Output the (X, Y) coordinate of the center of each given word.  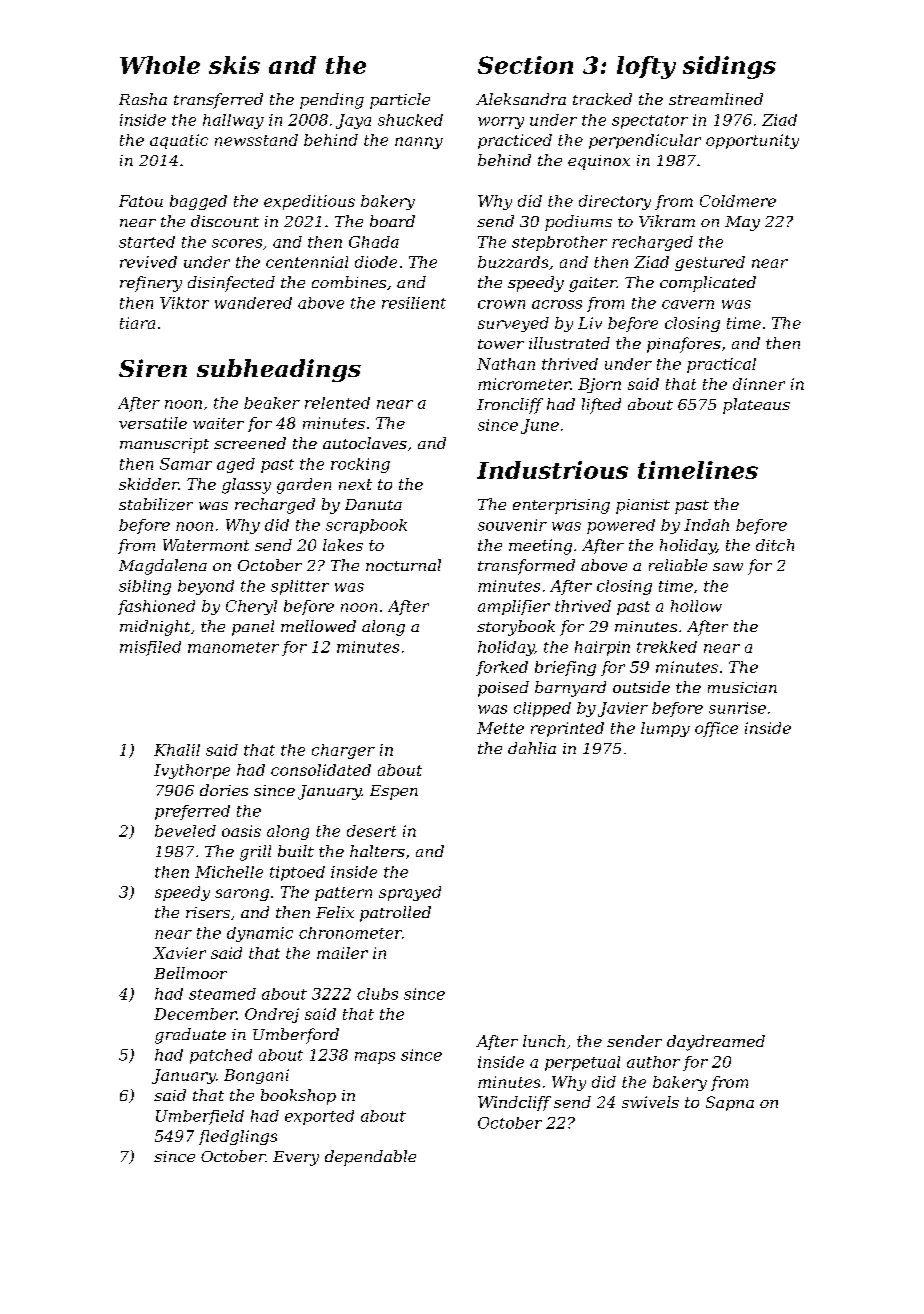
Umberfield (200, 1117)
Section (525, 65)
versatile (153, 423)
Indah (706, 525)
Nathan (506, 364)
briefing (565, 668)
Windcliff (514, 1103)
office (716, 729)
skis (234, 65)
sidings (729, 67)
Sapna (730, 1103)
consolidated (321, 770)
